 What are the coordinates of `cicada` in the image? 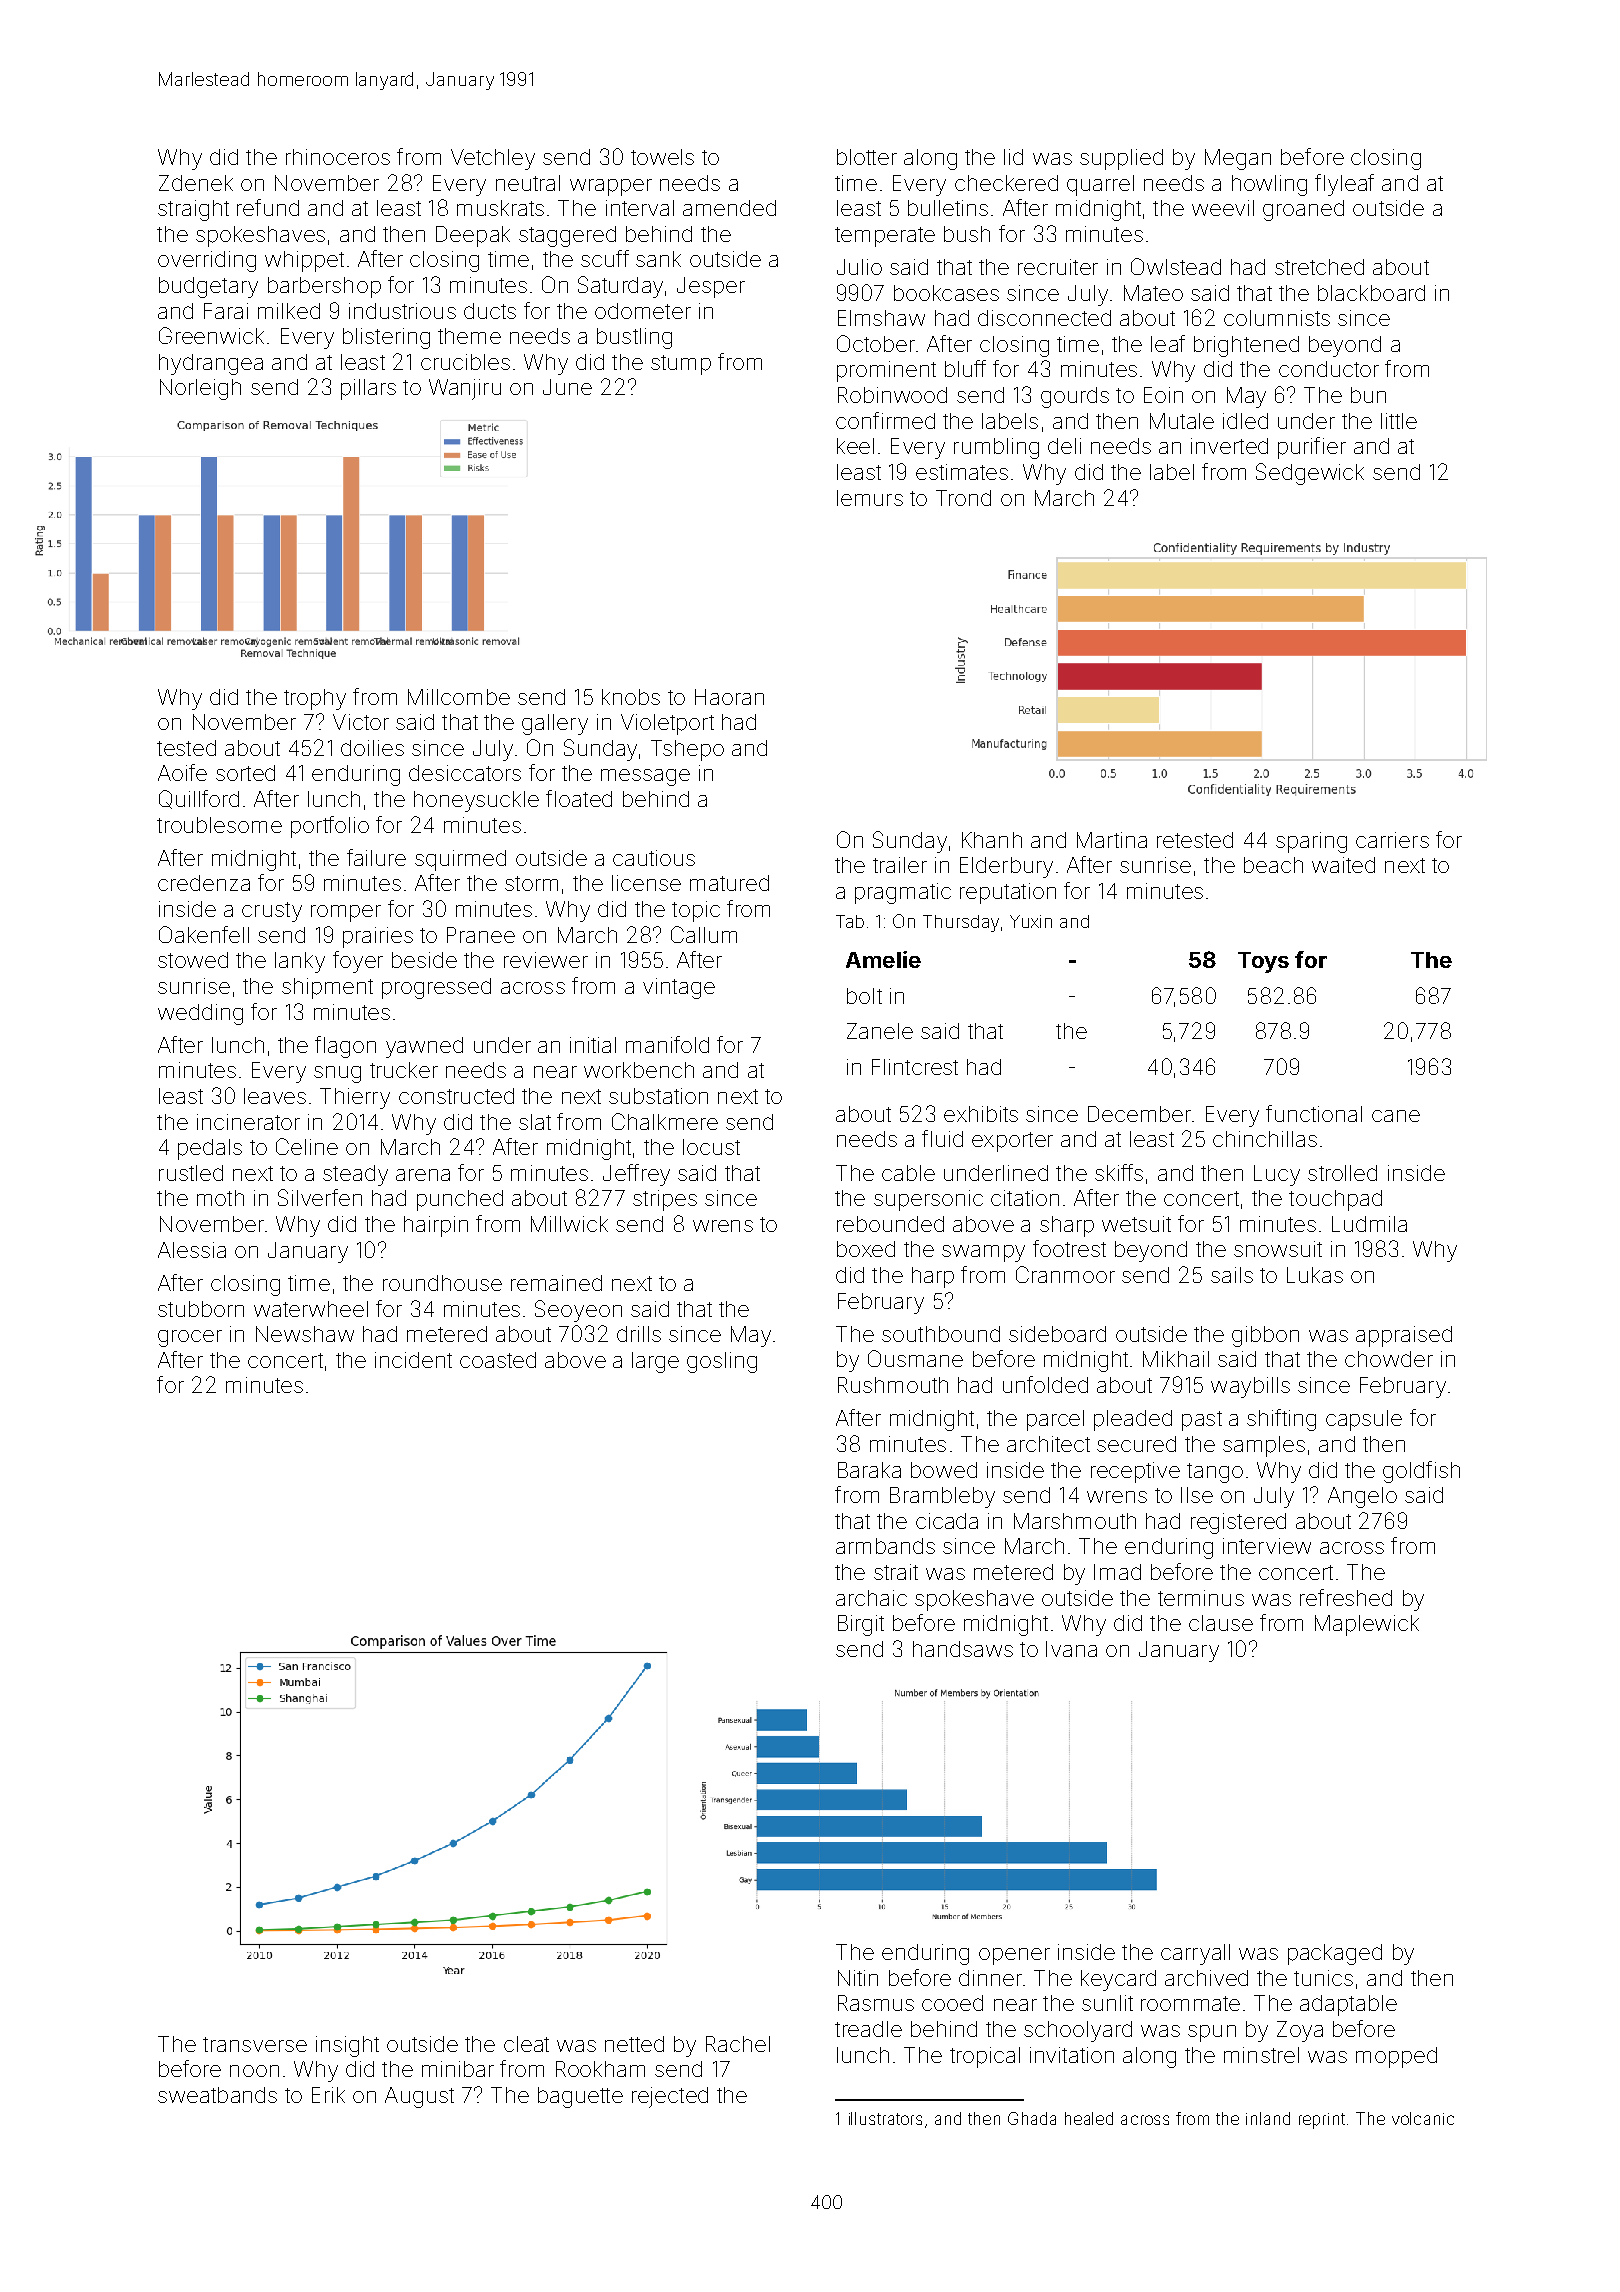 It's located at (947, 1521).
